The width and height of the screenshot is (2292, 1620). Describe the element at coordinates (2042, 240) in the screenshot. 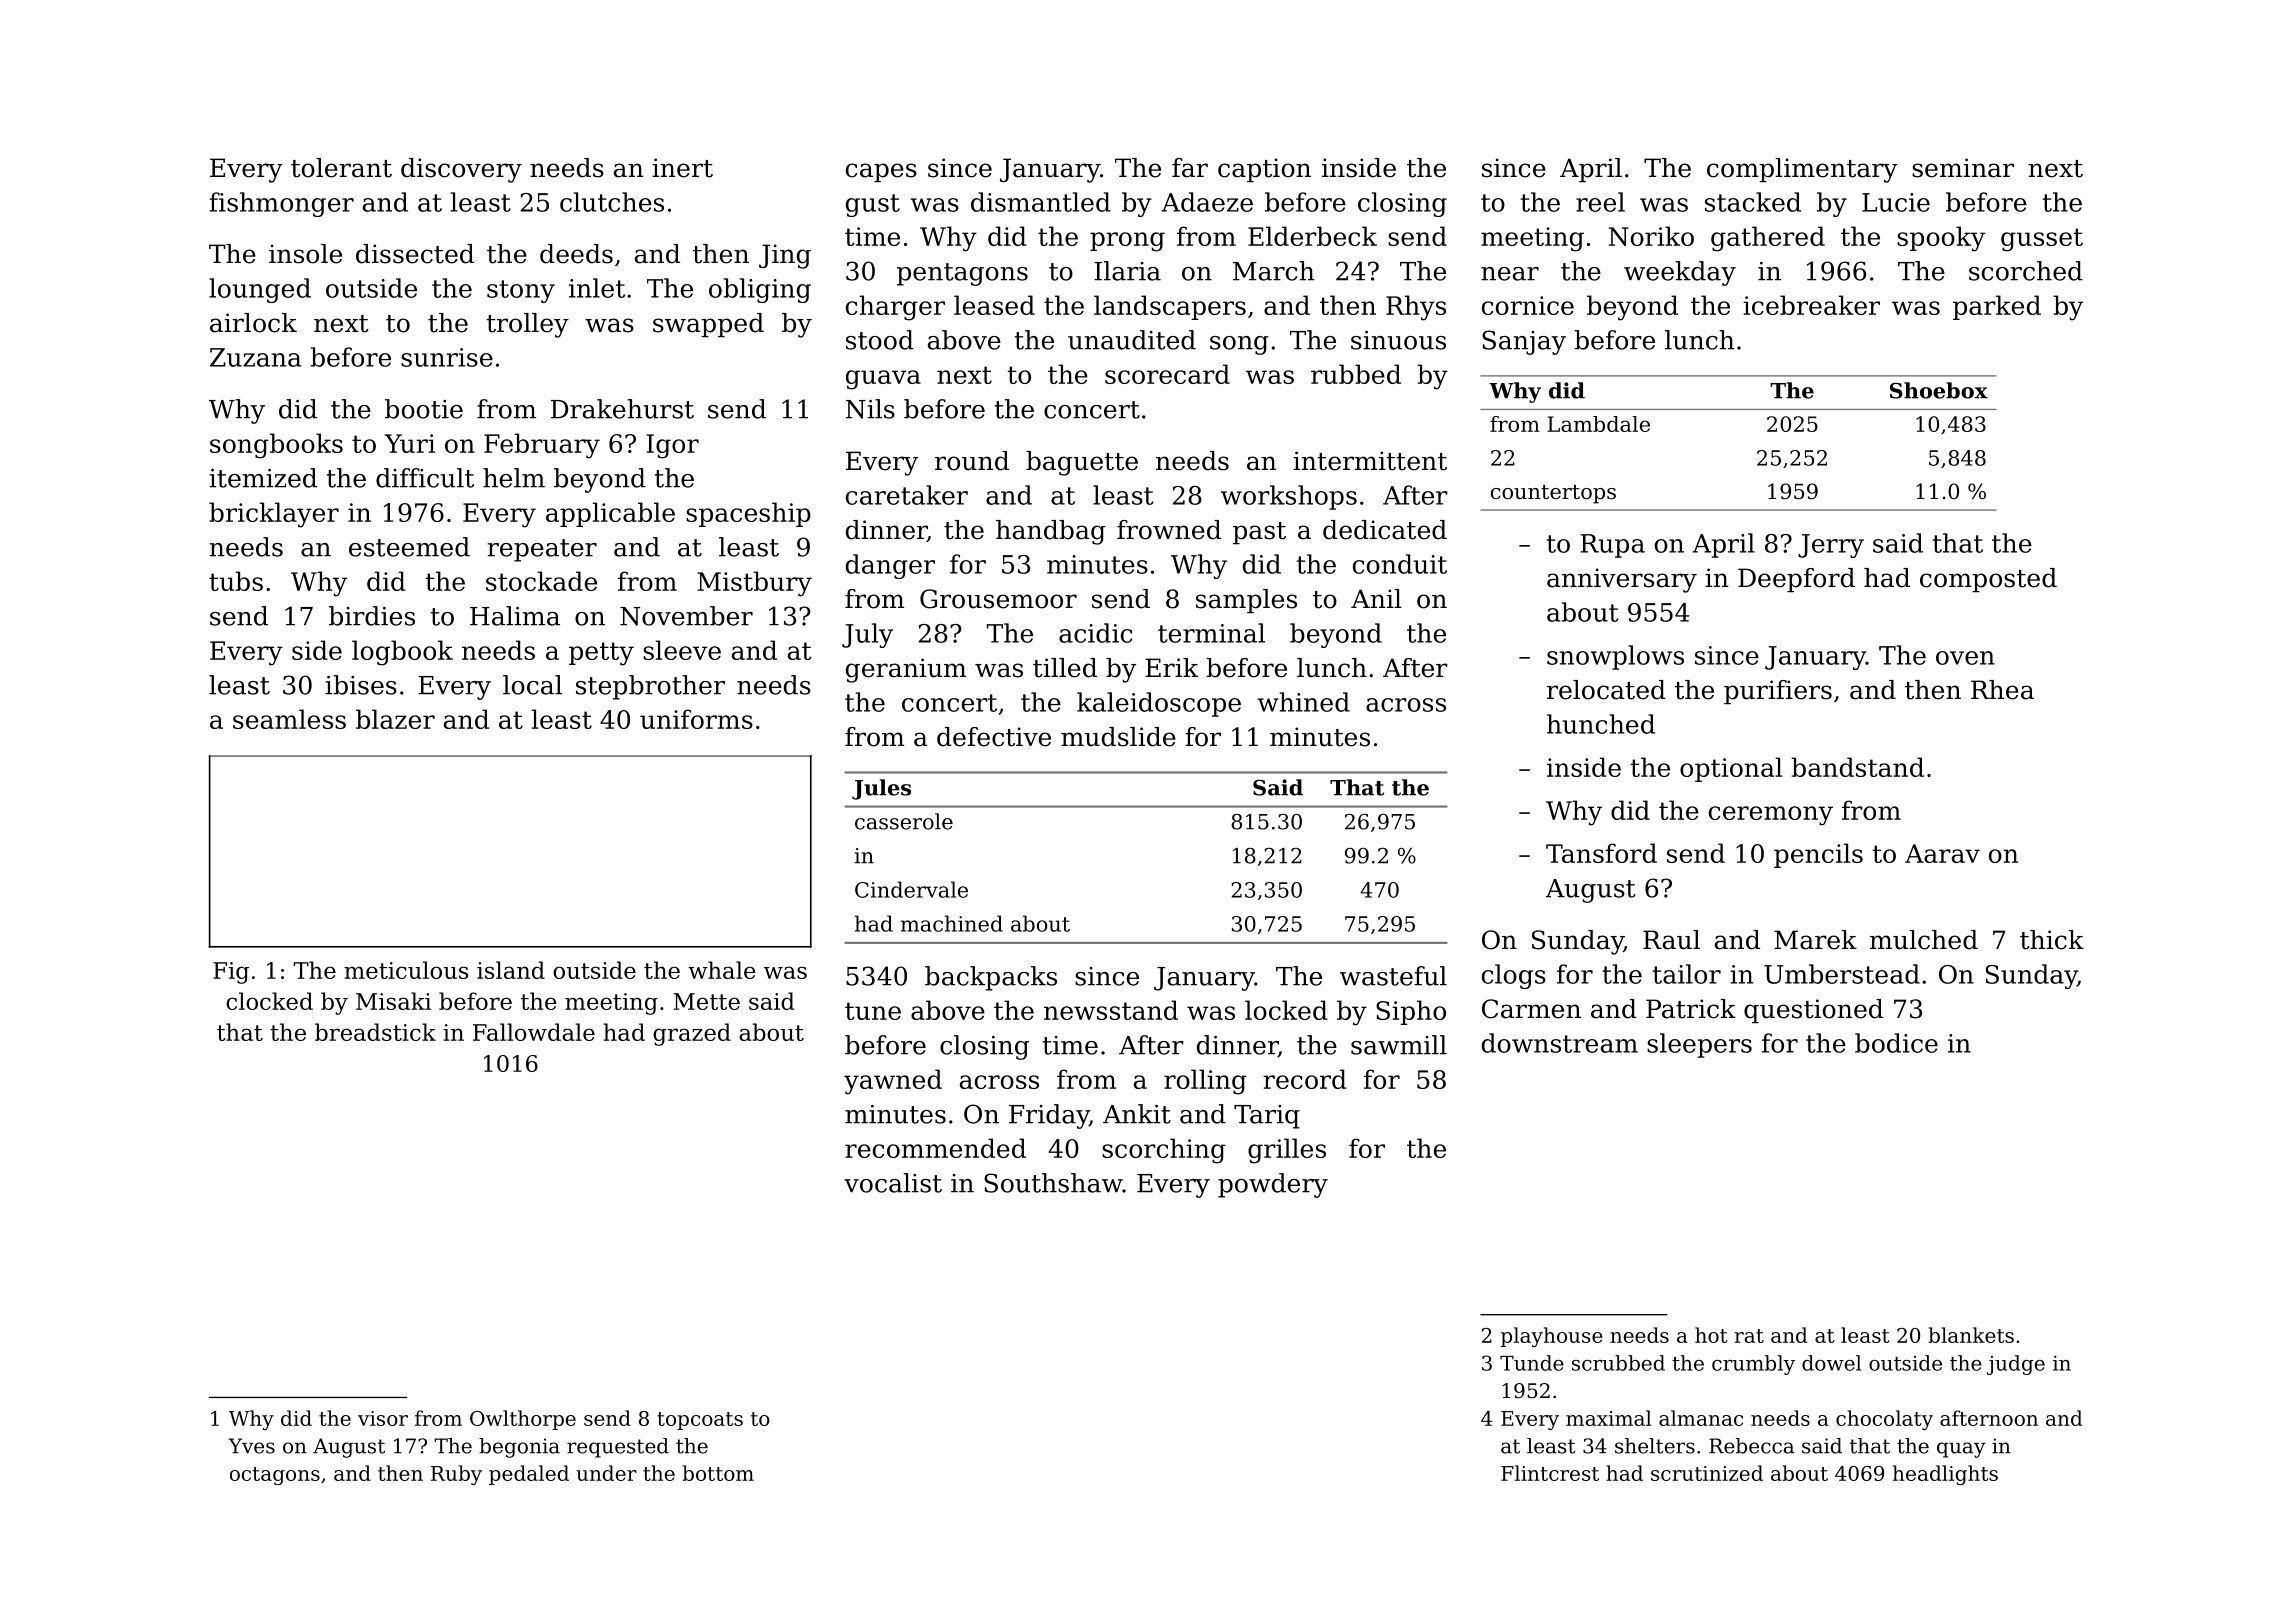

I see `gusset` at that location.
